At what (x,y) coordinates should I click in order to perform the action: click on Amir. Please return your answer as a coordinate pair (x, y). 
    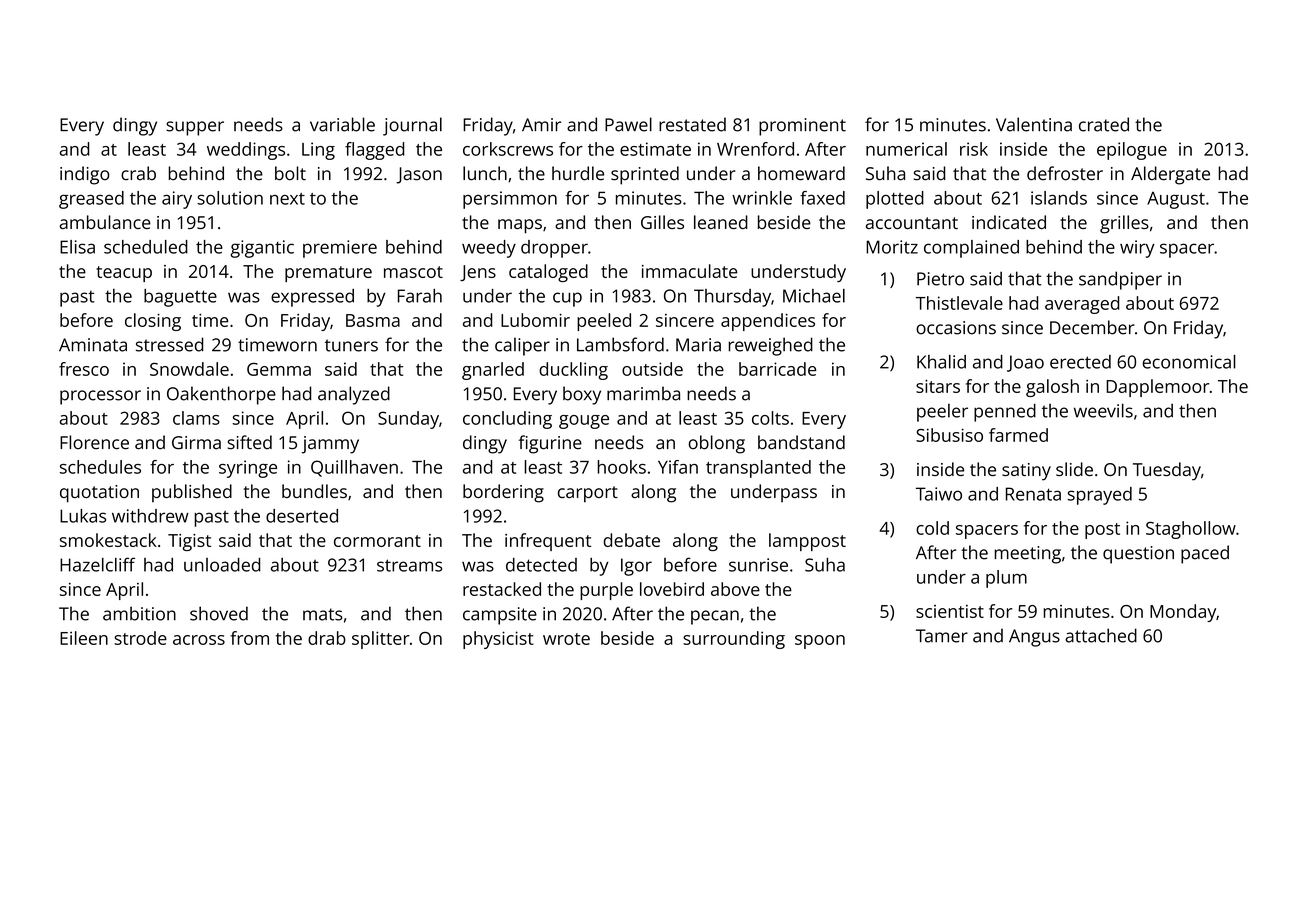
    Looking at the image, I should click on (541, 124).
